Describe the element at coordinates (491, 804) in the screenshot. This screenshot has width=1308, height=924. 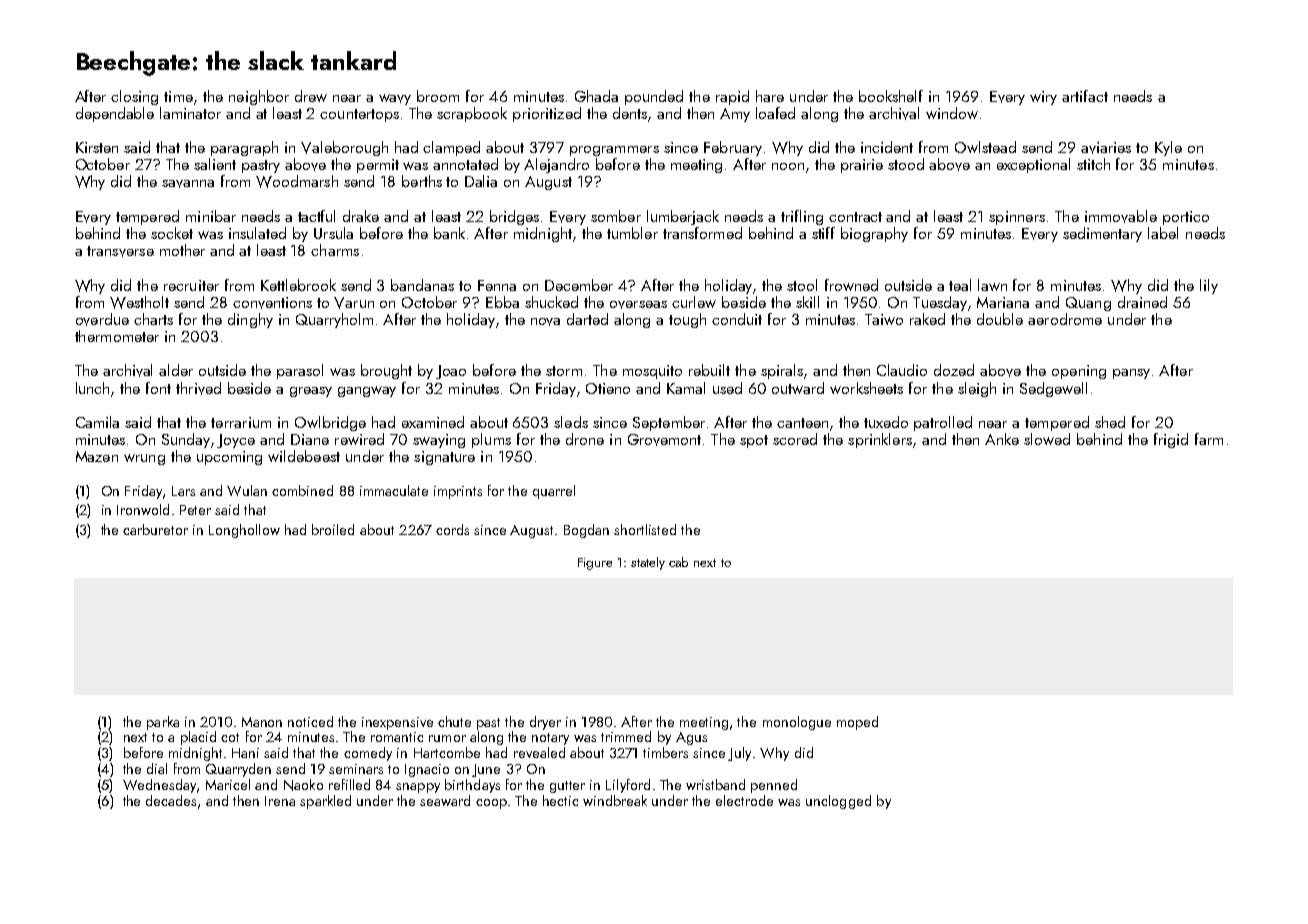
I see `coop` at that location.
